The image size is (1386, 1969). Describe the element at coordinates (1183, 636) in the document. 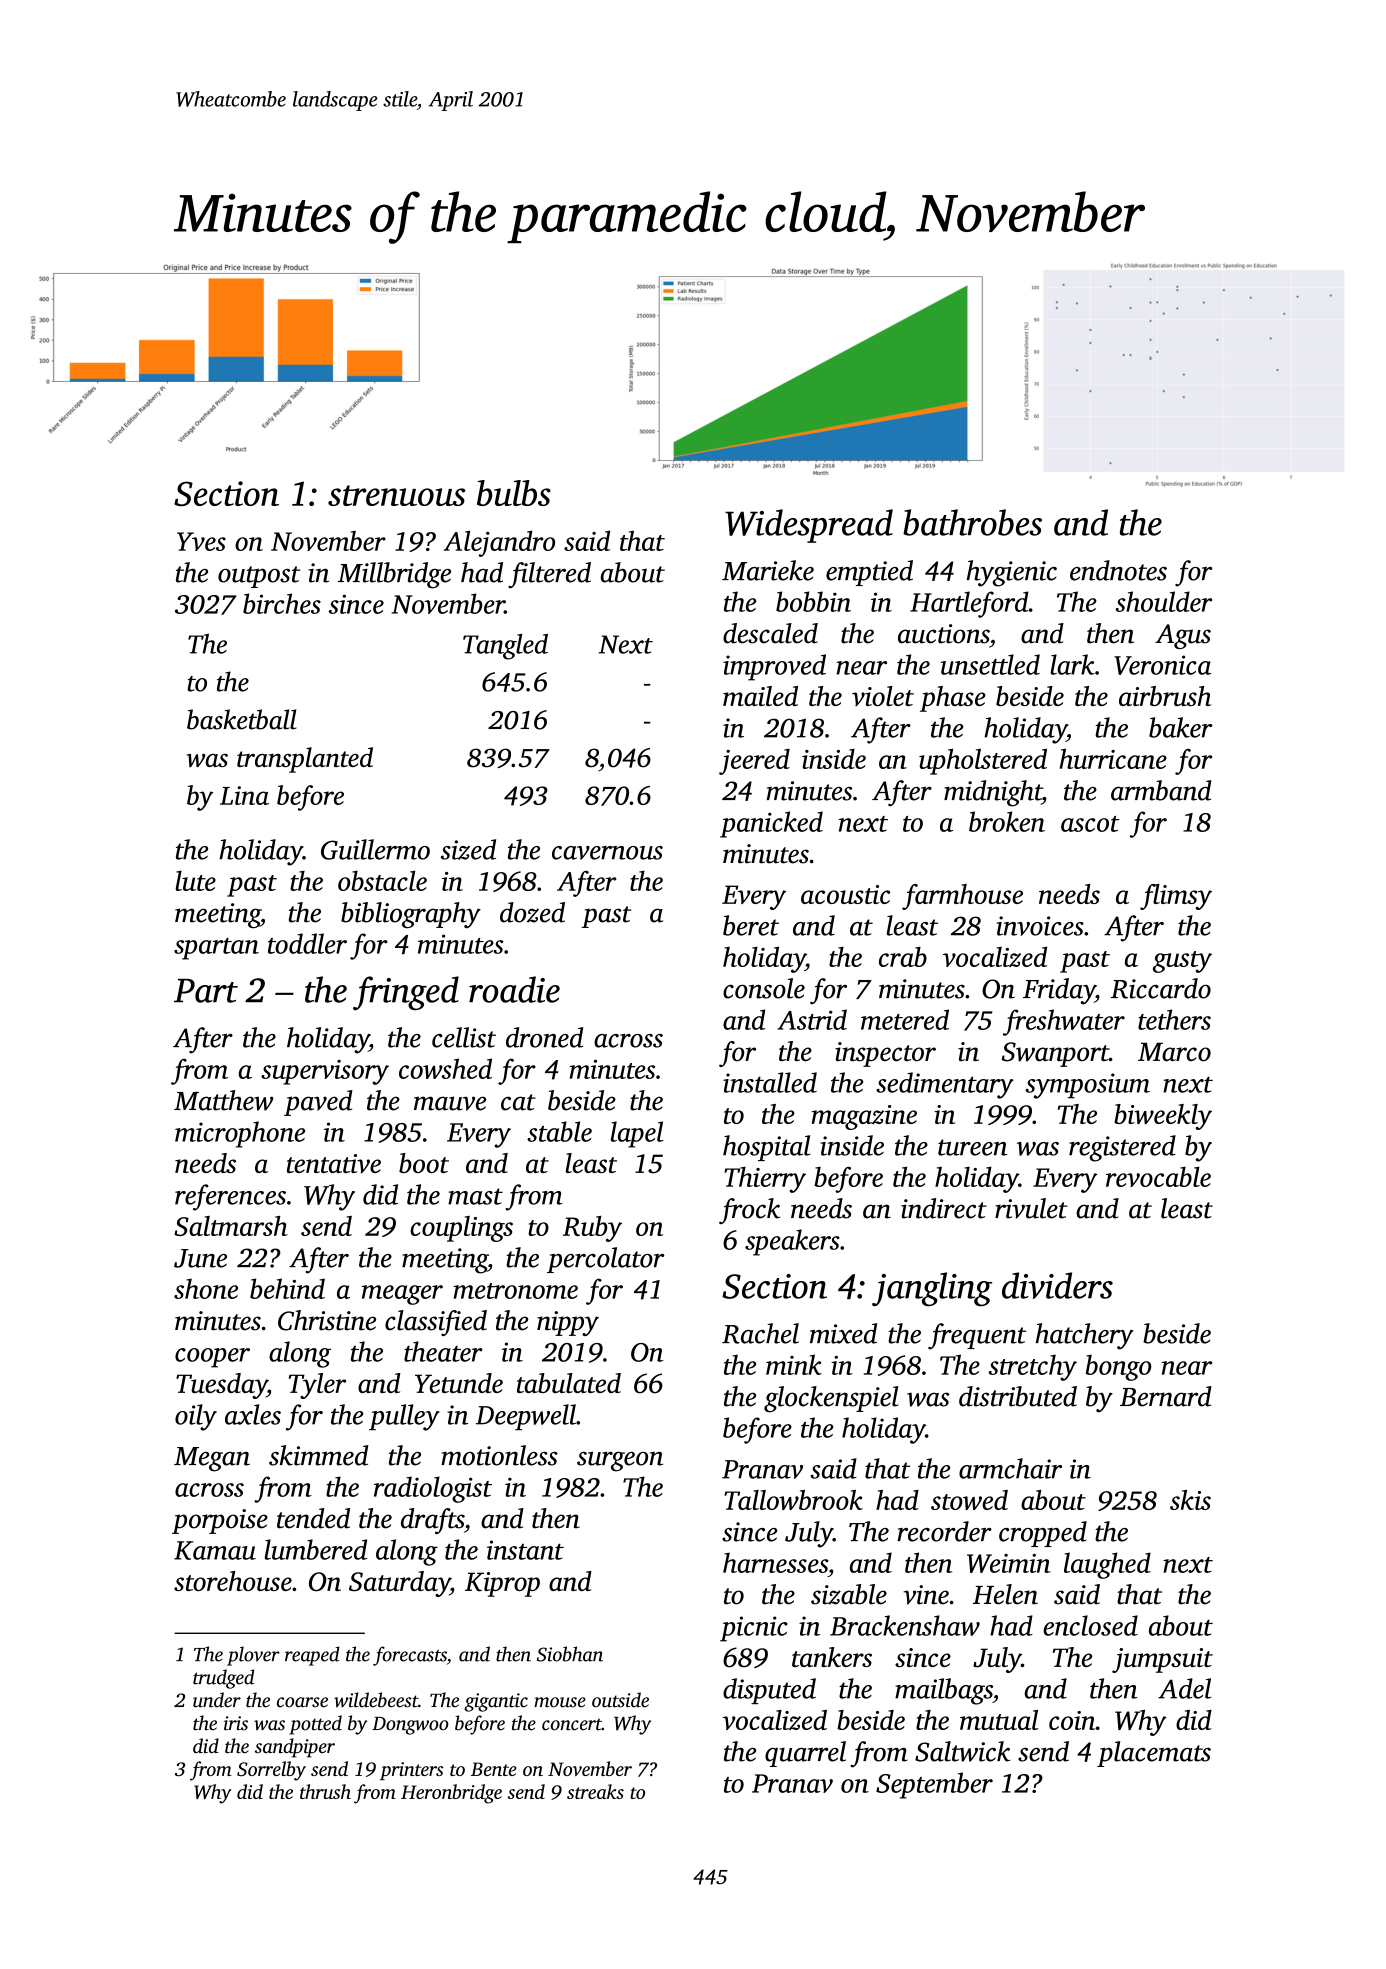

I see `Agus` at that location.
